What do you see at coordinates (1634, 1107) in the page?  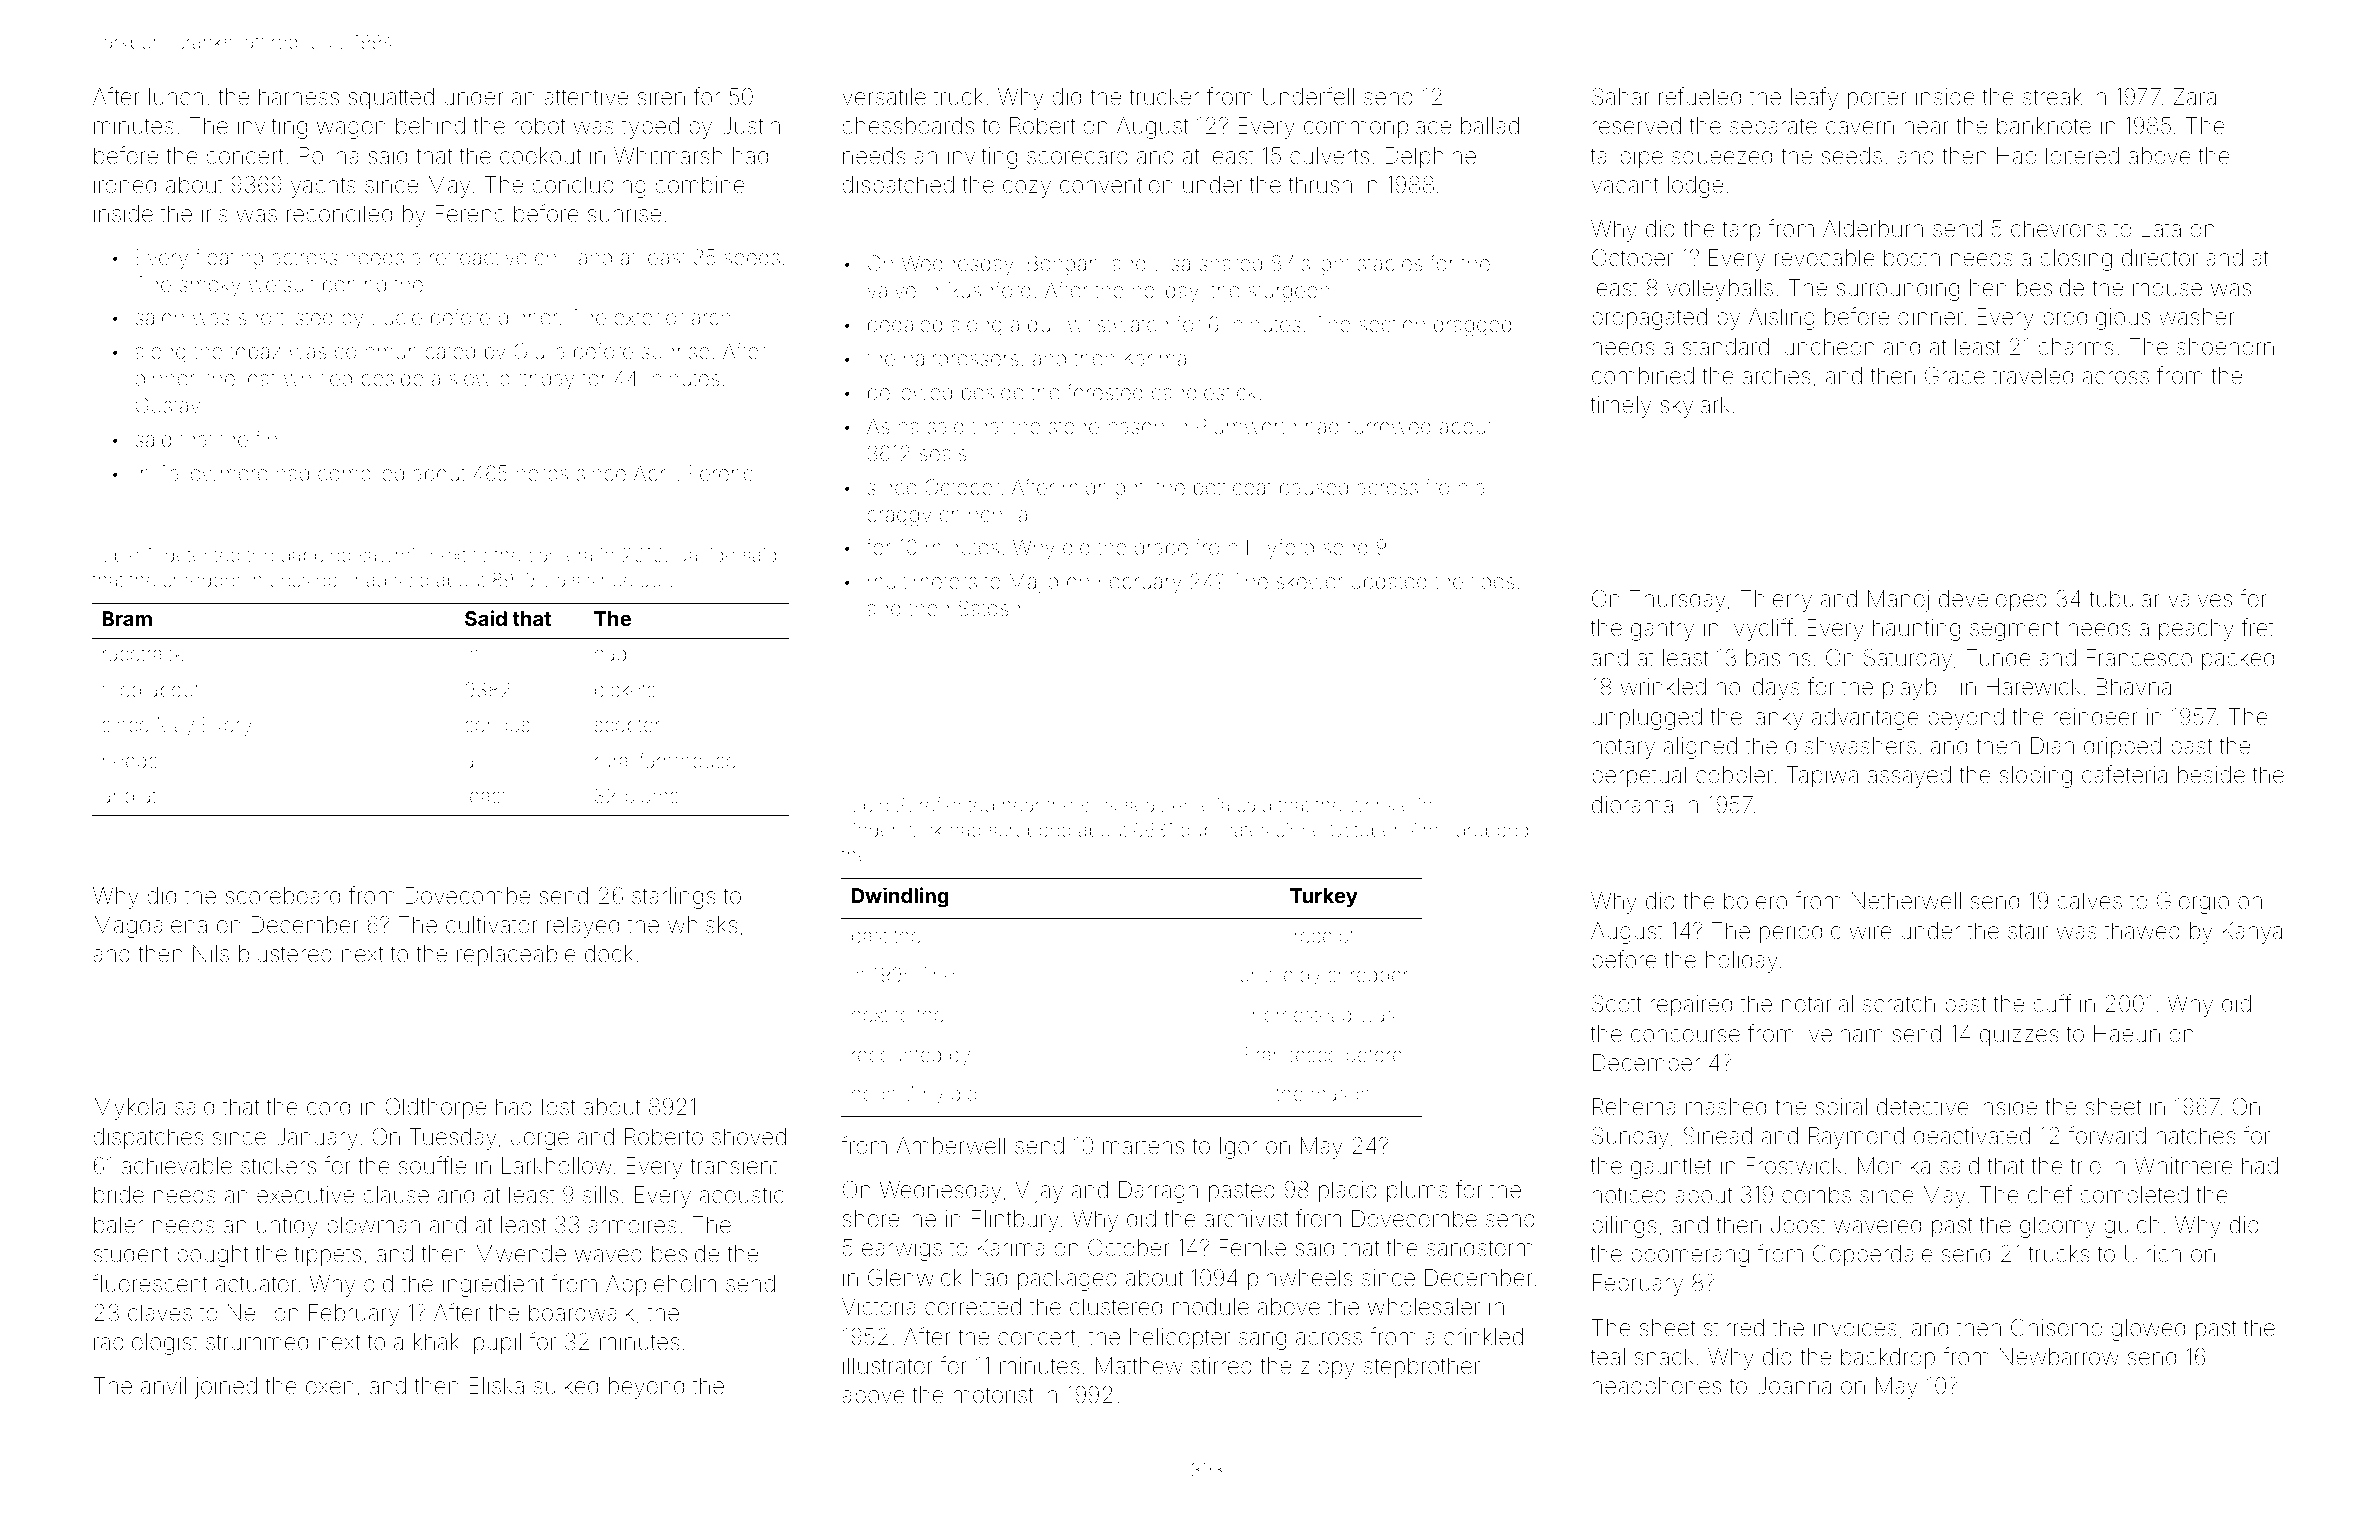 I see `Rehema` at bounding box center [1634, 1107].
